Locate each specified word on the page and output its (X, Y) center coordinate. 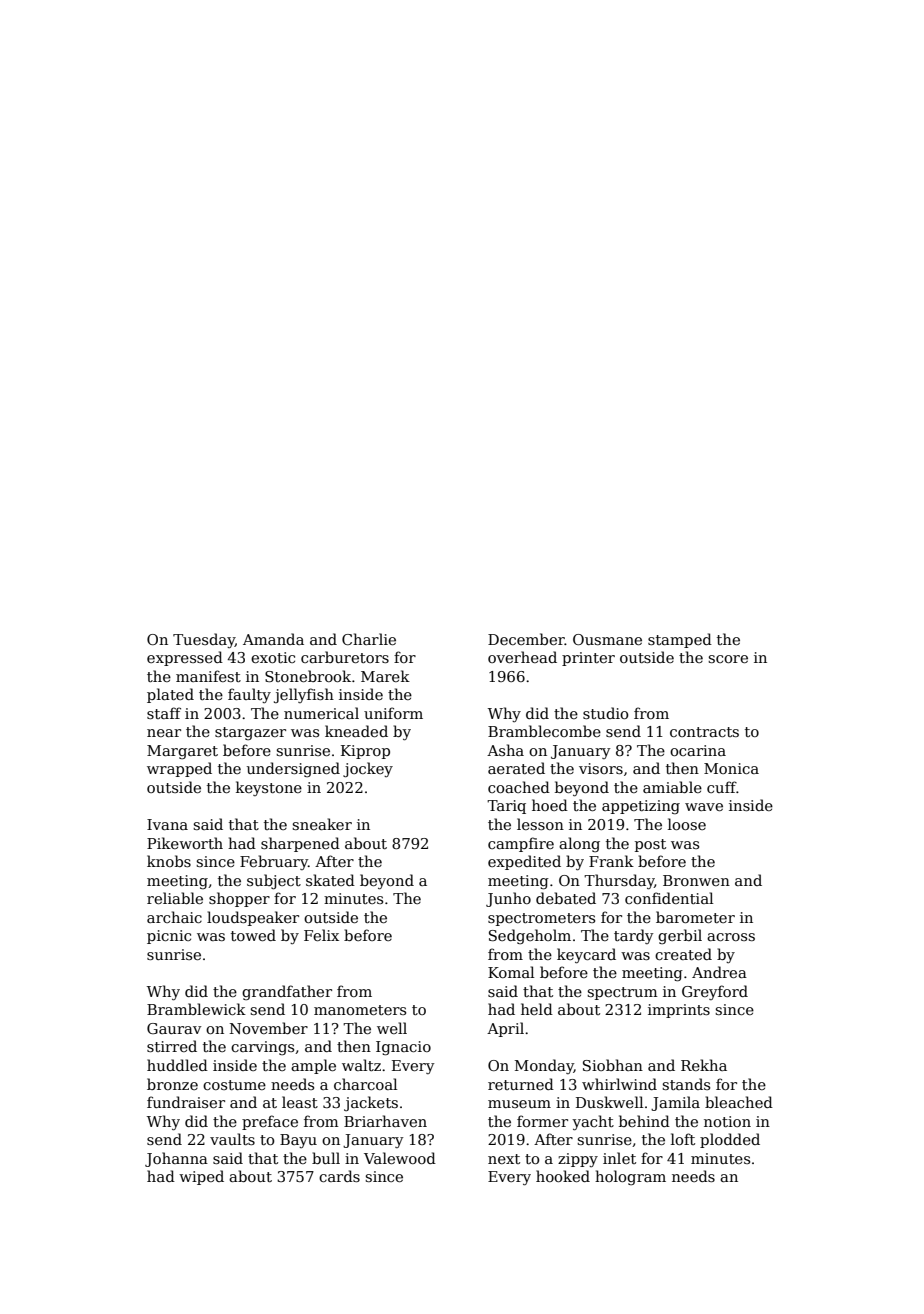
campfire (521, 844)
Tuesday (204, 640)
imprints (679, 1011)
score (728, 659)
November (269, 1028)
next (504, 1159)
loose (687, 824)
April (505, 1029)
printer (588, 659)
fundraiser (186, 1102)
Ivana (167, 824)
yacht (593, 1122)
